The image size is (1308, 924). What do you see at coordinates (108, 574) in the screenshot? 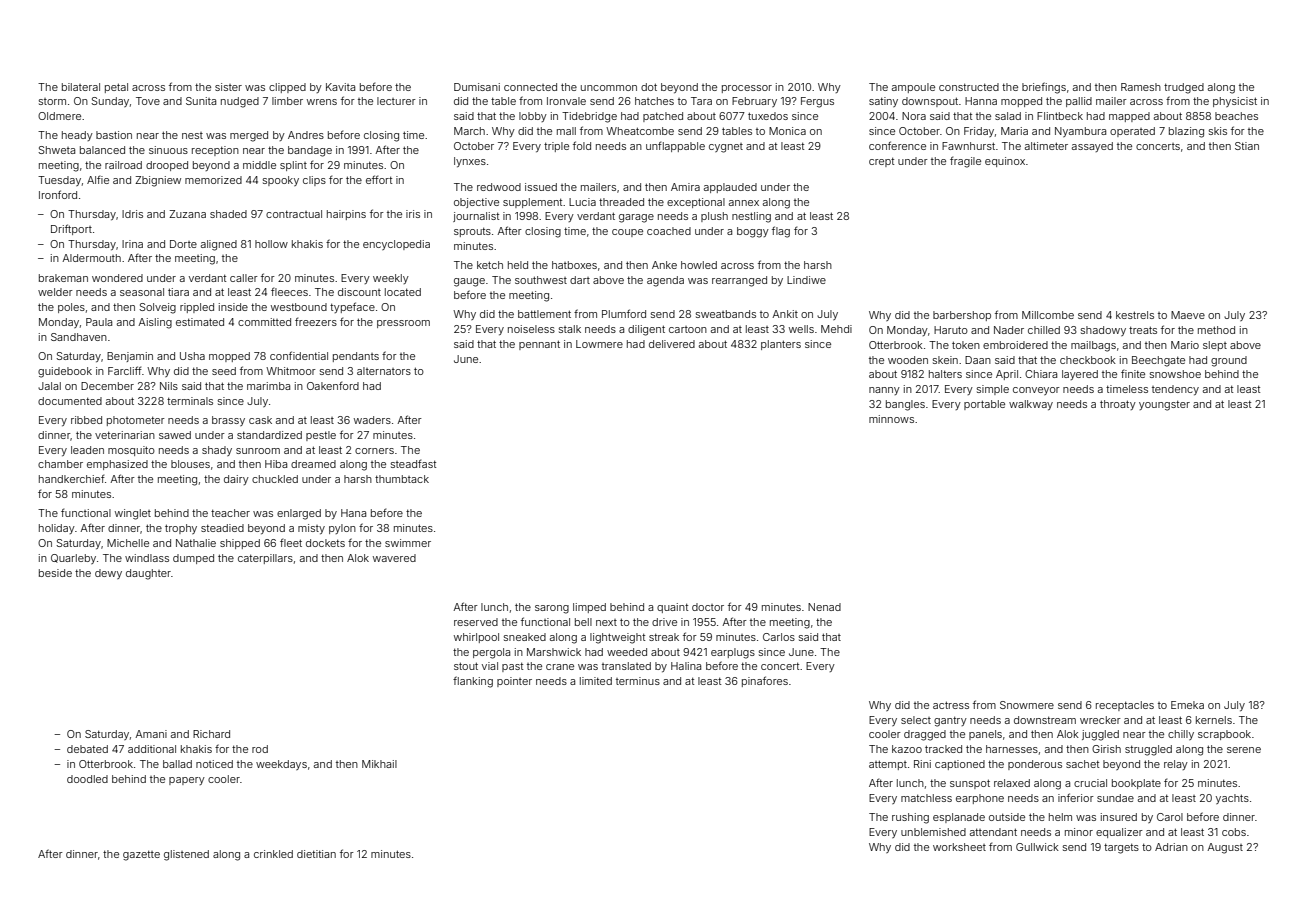
I see `dewy` at bounding box center [108, 574].
